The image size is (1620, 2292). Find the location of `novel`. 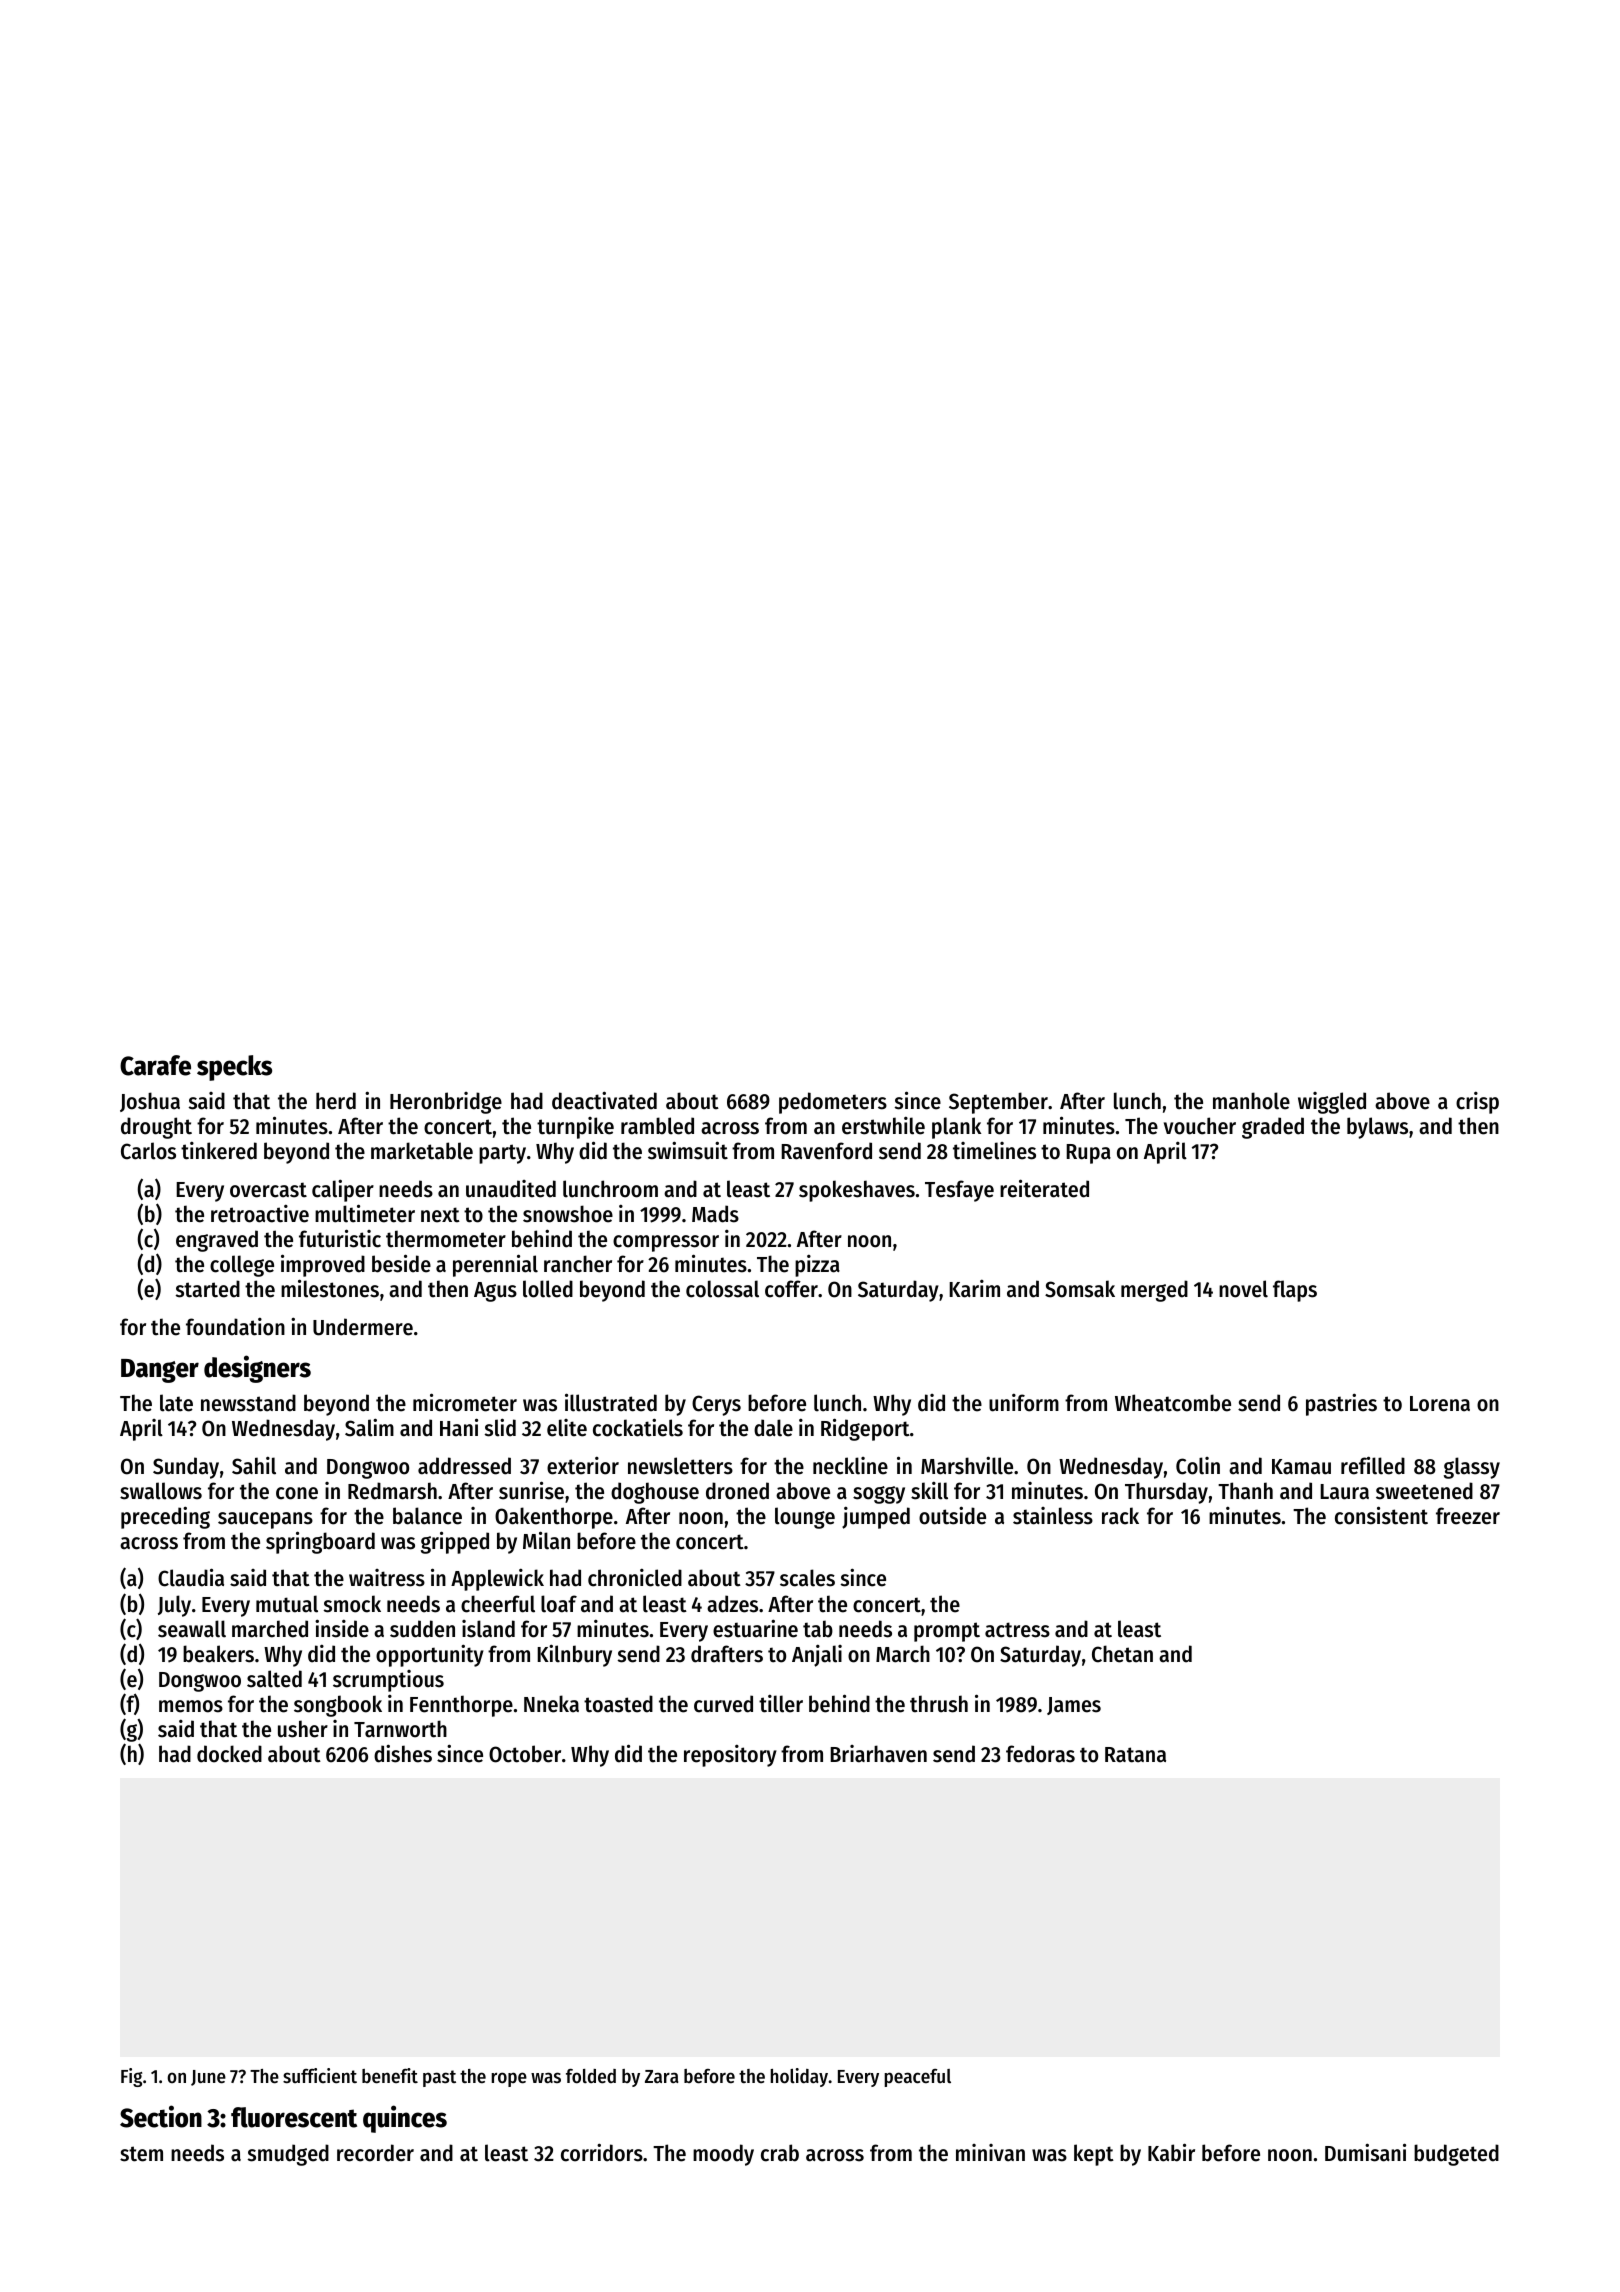

novel is located at coordinates (1243, 1289).
